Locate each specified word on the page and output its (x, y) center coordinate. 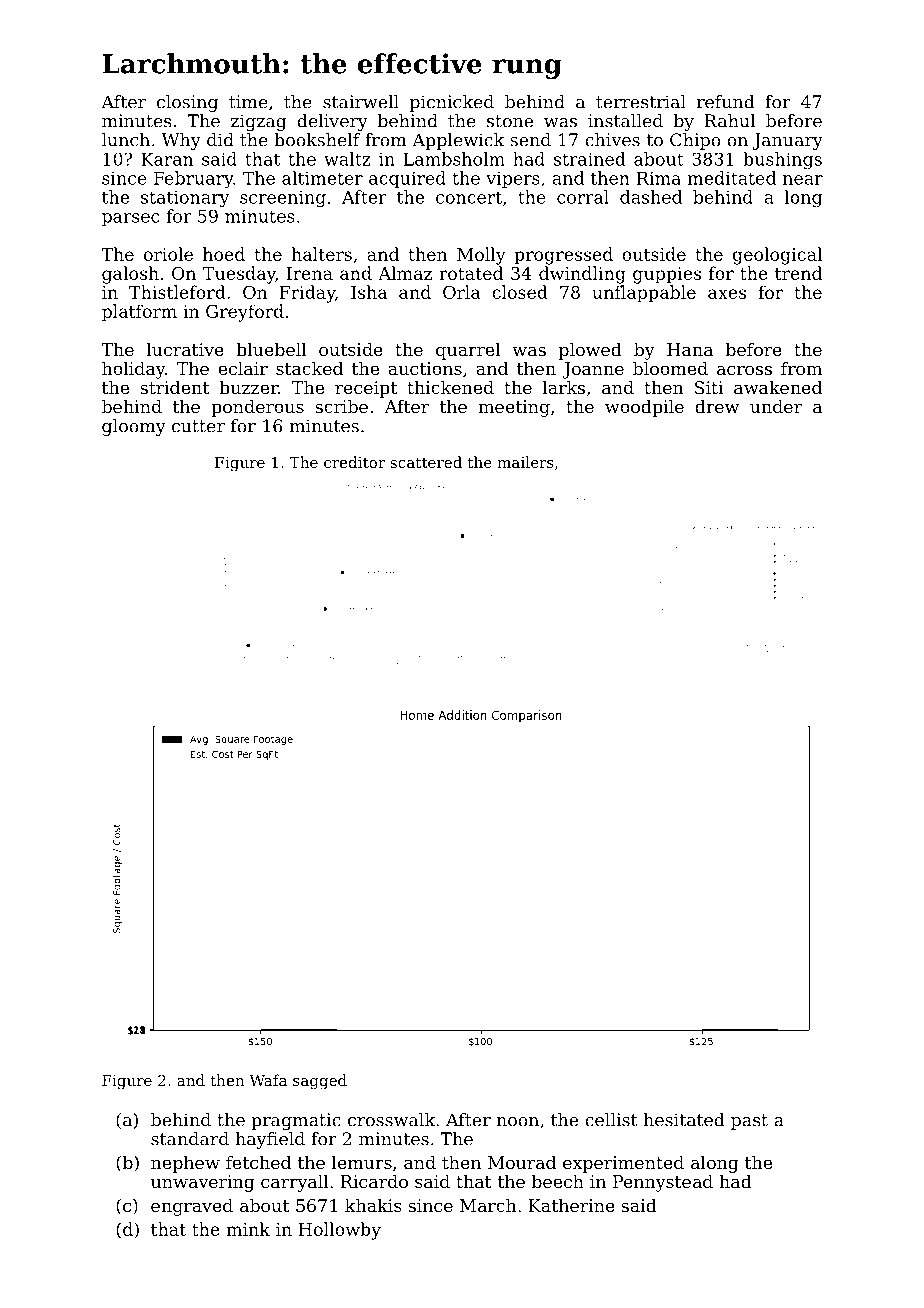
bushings (782, 160)
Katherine (571, 1205)
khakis (373, 1205)
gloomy (134, 427)
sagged (320, 1082)
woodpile (644, 408)
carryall (295, 1183)
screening (283, 199)
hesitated (684, 1120)
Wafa (268, 1080)
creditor (355, 462)
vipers (513, 180)
